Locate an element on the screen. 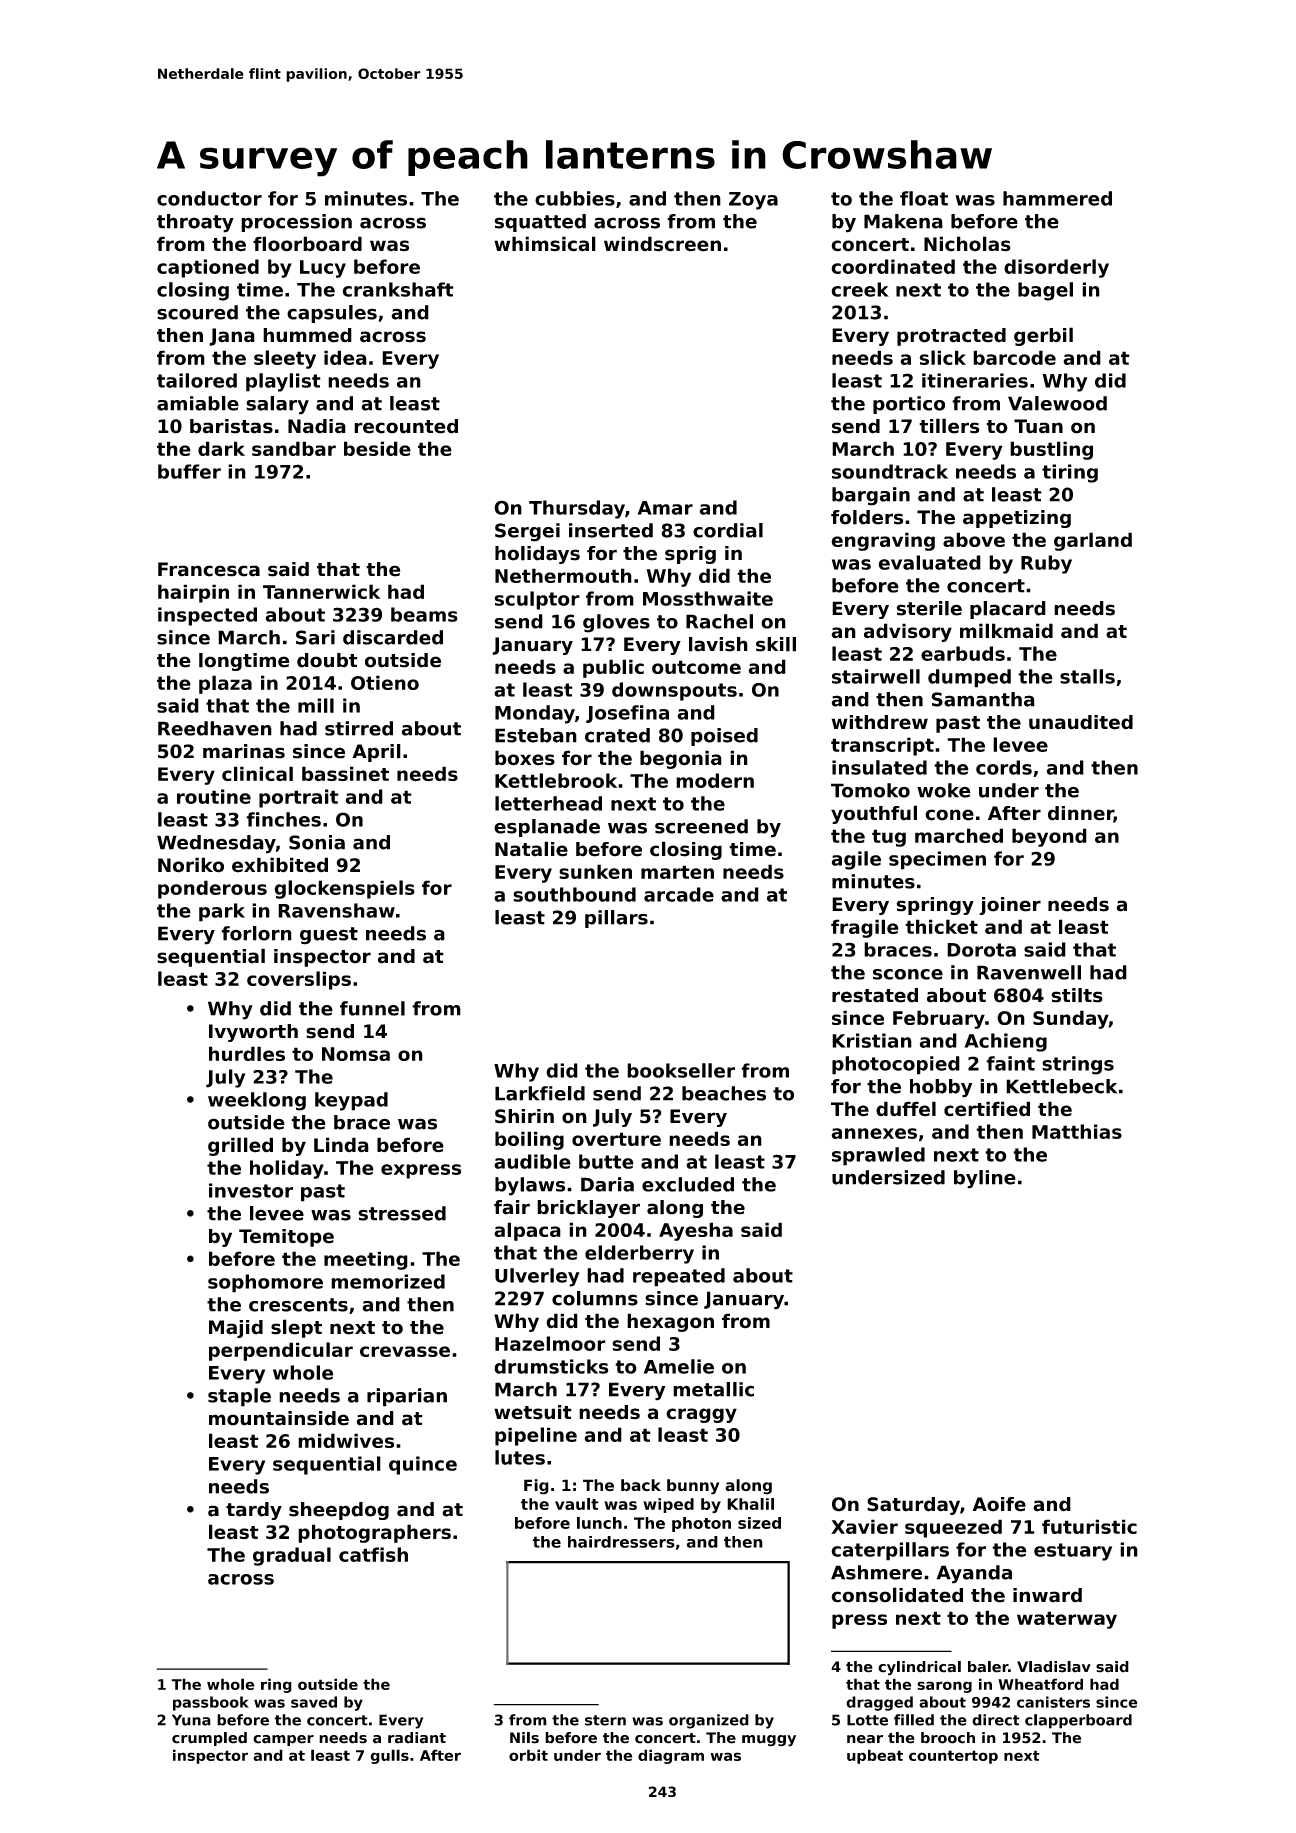 The width and height of the screenshot is (1296, 1833). midwives is located at coordinates (346, 1440).
